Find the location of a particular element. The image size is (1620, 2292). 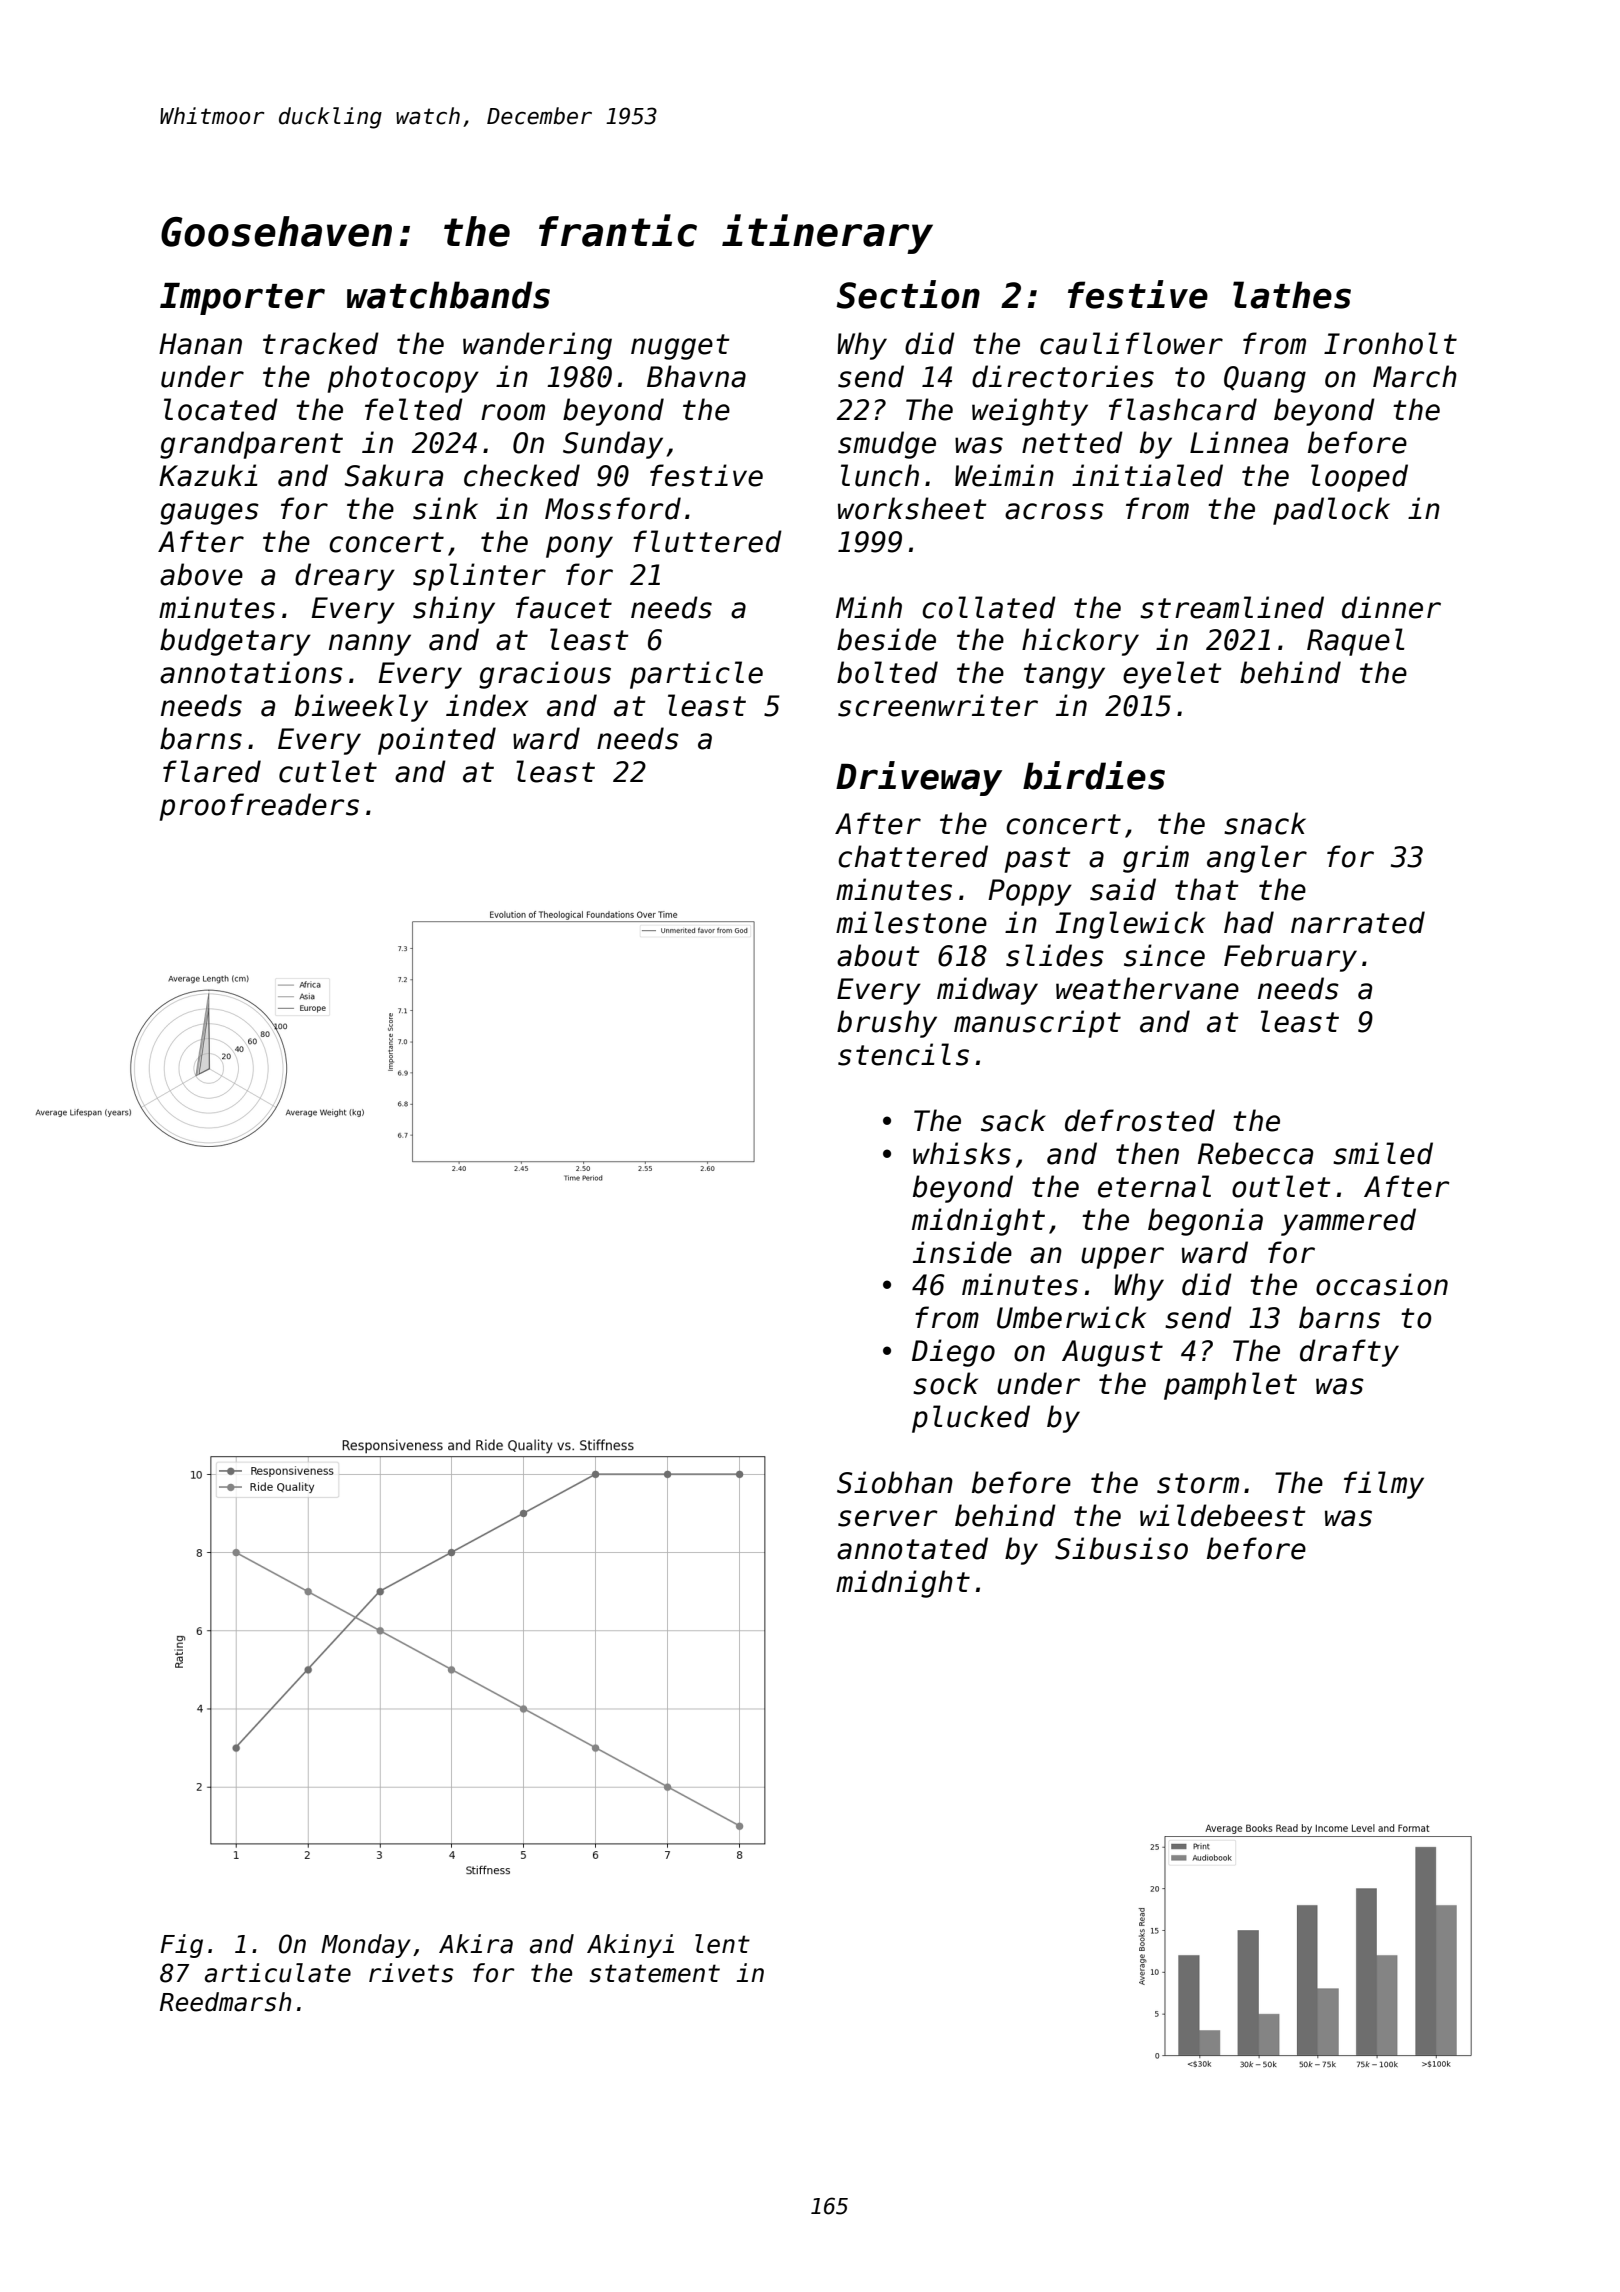

statement is located at coordinates (655, 1973).
